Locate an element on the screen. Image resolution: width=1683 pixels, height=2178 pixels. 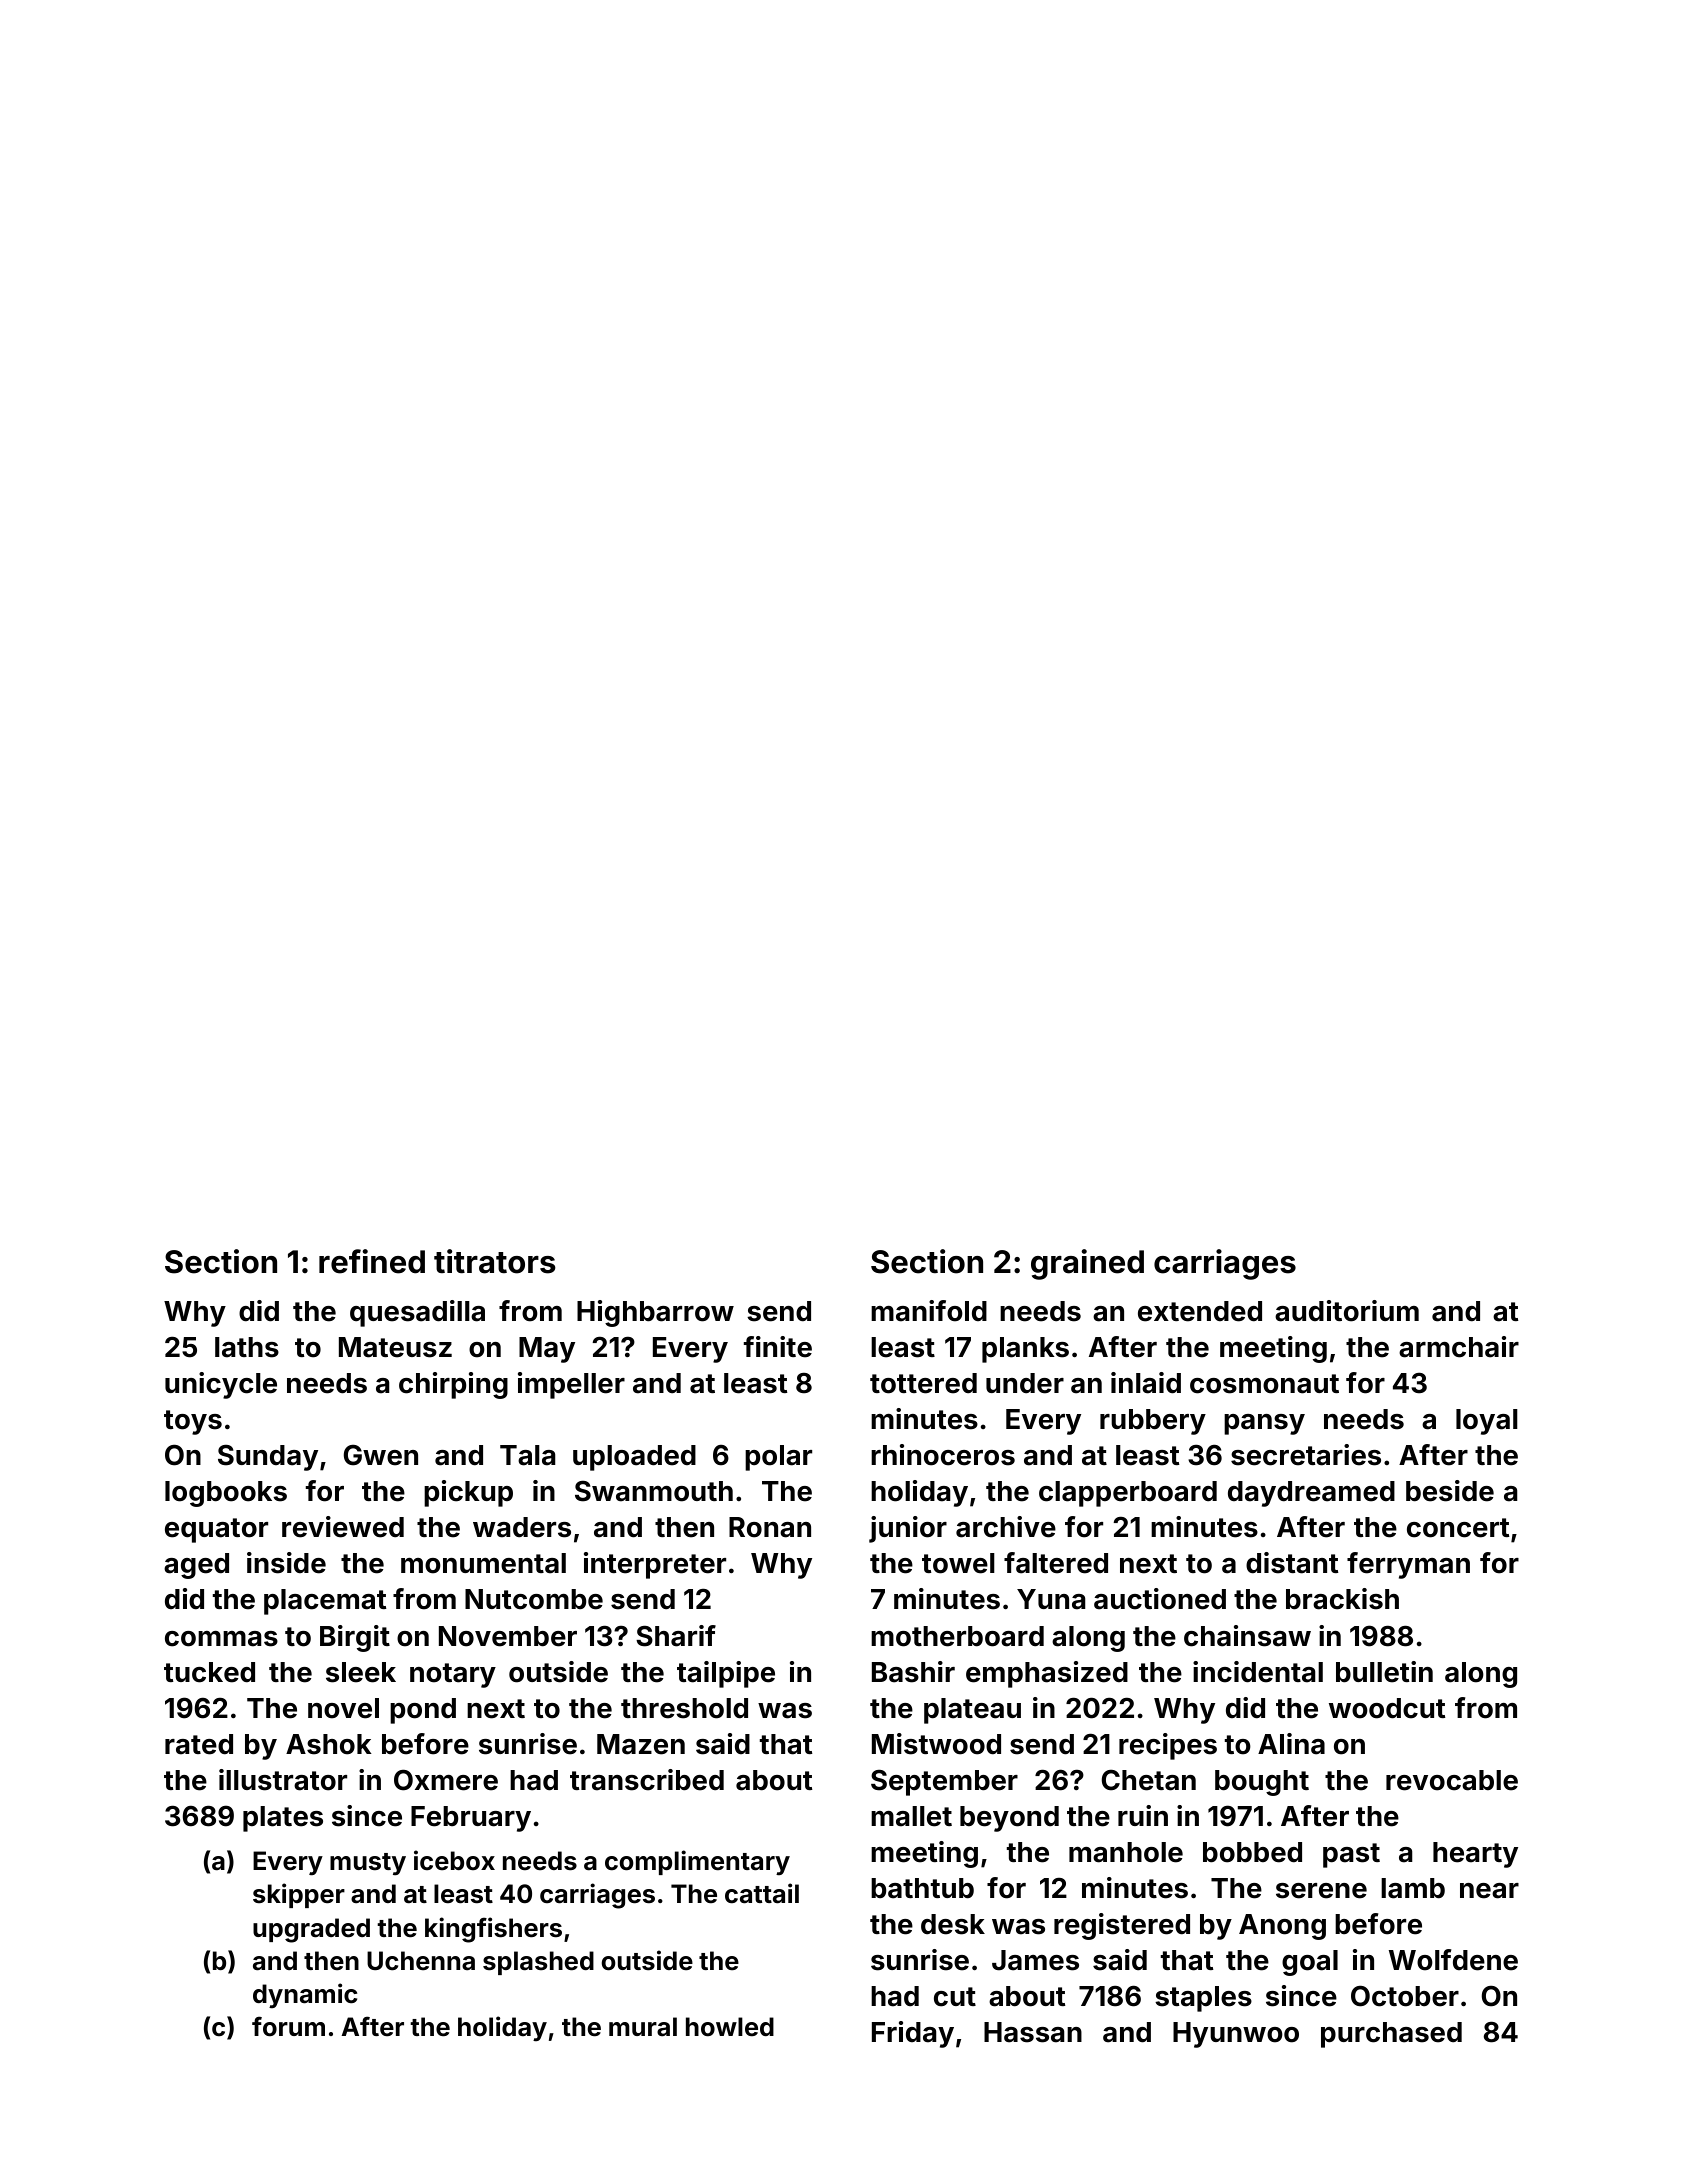
refined is located at coordinates (372, 1261).
